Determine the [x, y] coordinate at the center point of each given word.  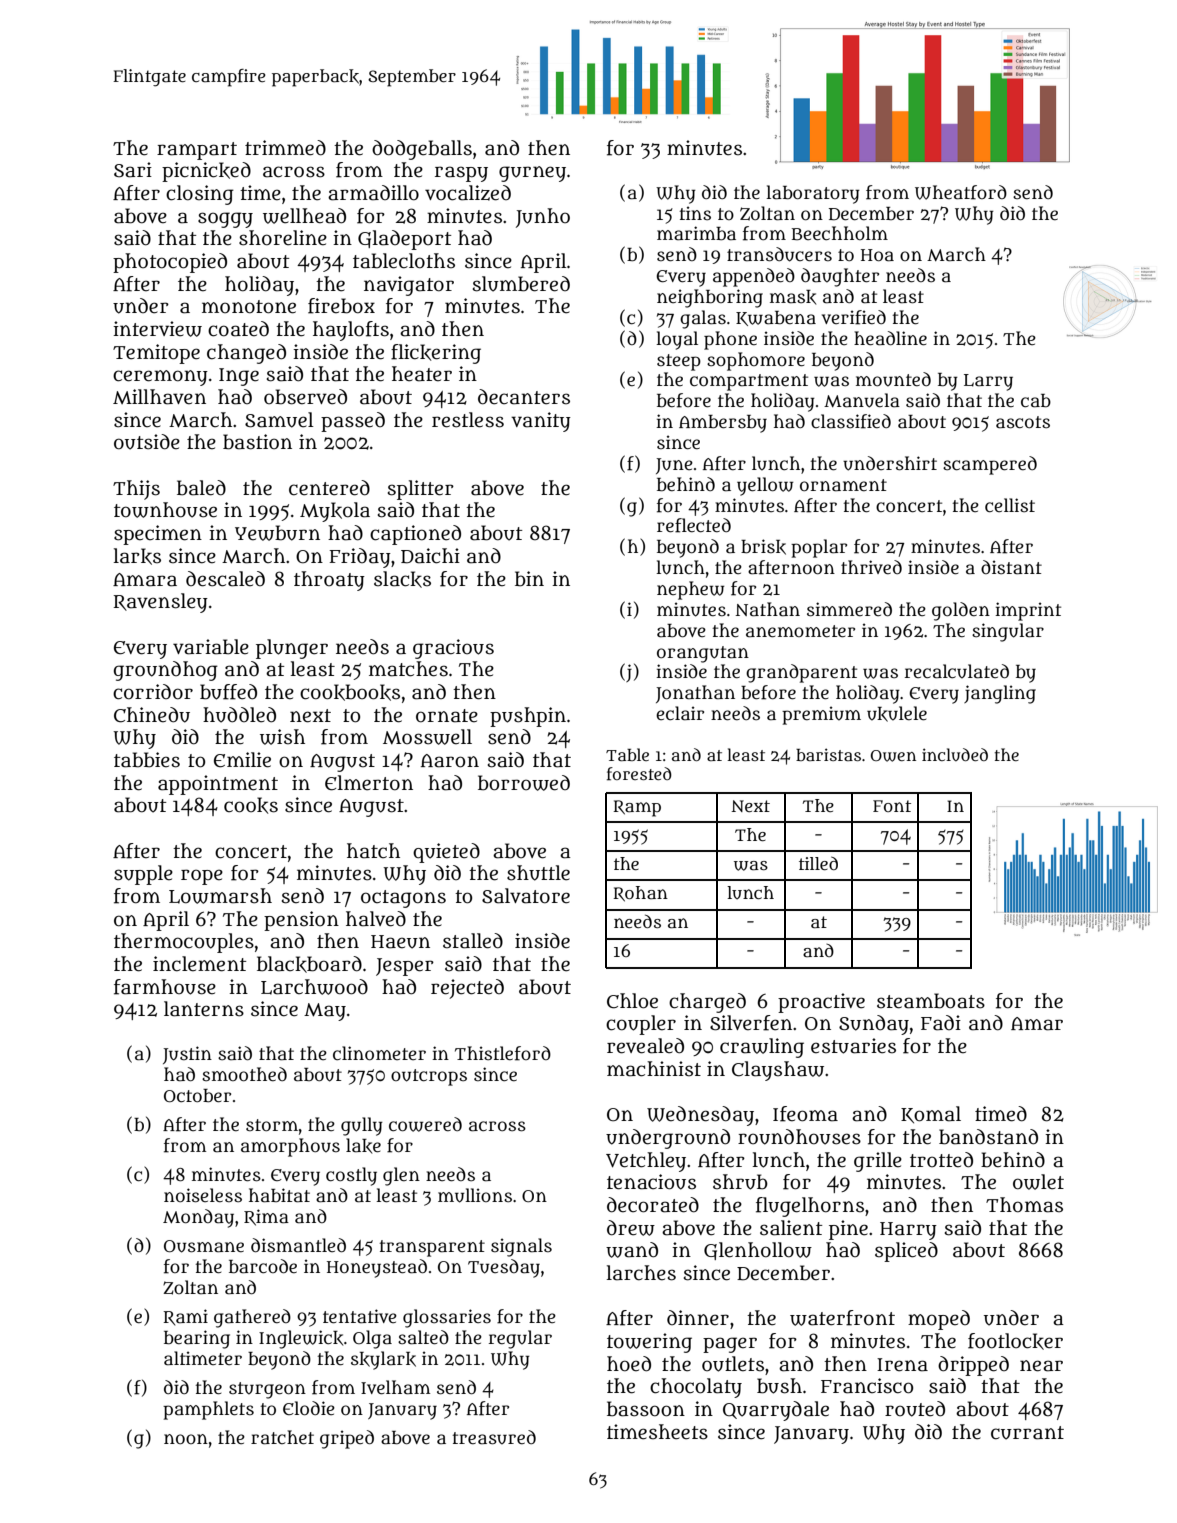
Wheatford [961, 192]
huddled [239, 715]
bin [529, 579]
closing [200, 195]
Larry [988, 382]
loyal [677, 340]
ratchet [282, 1437]
